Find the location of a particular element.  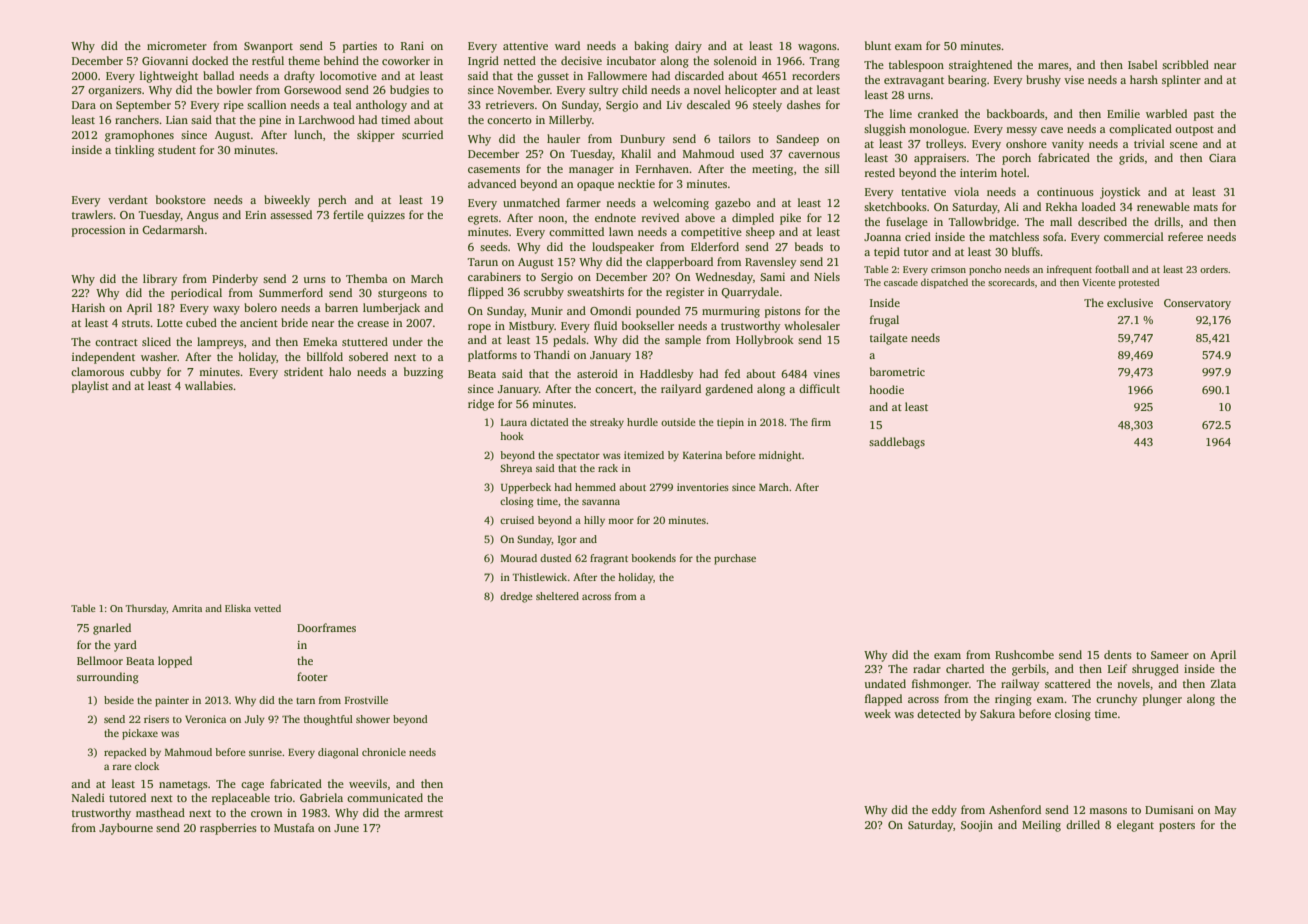

attentive is located at coordinates (525, 46).
